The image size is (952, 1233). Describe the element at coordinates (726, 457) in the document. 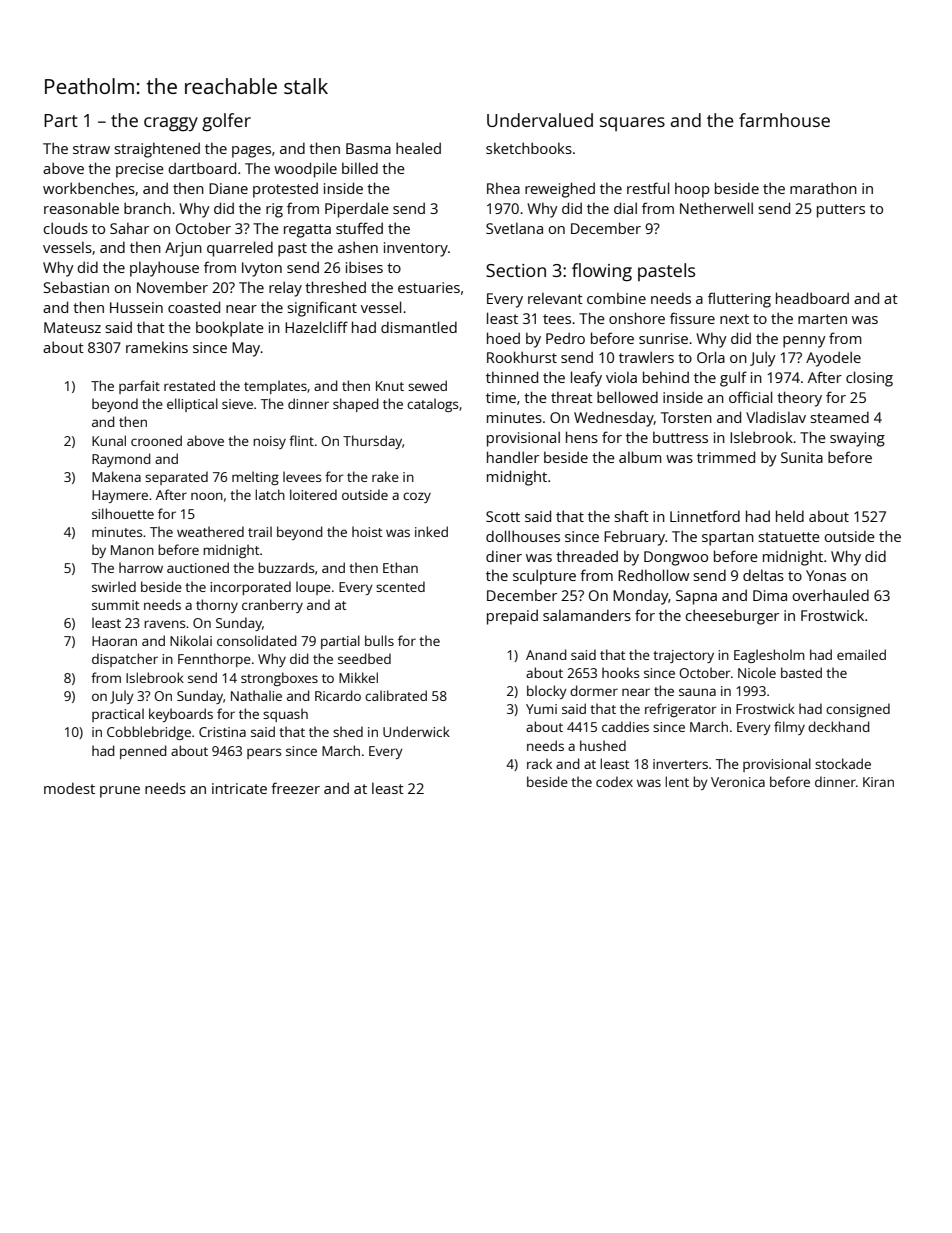

I see `trimmed` at that location.
